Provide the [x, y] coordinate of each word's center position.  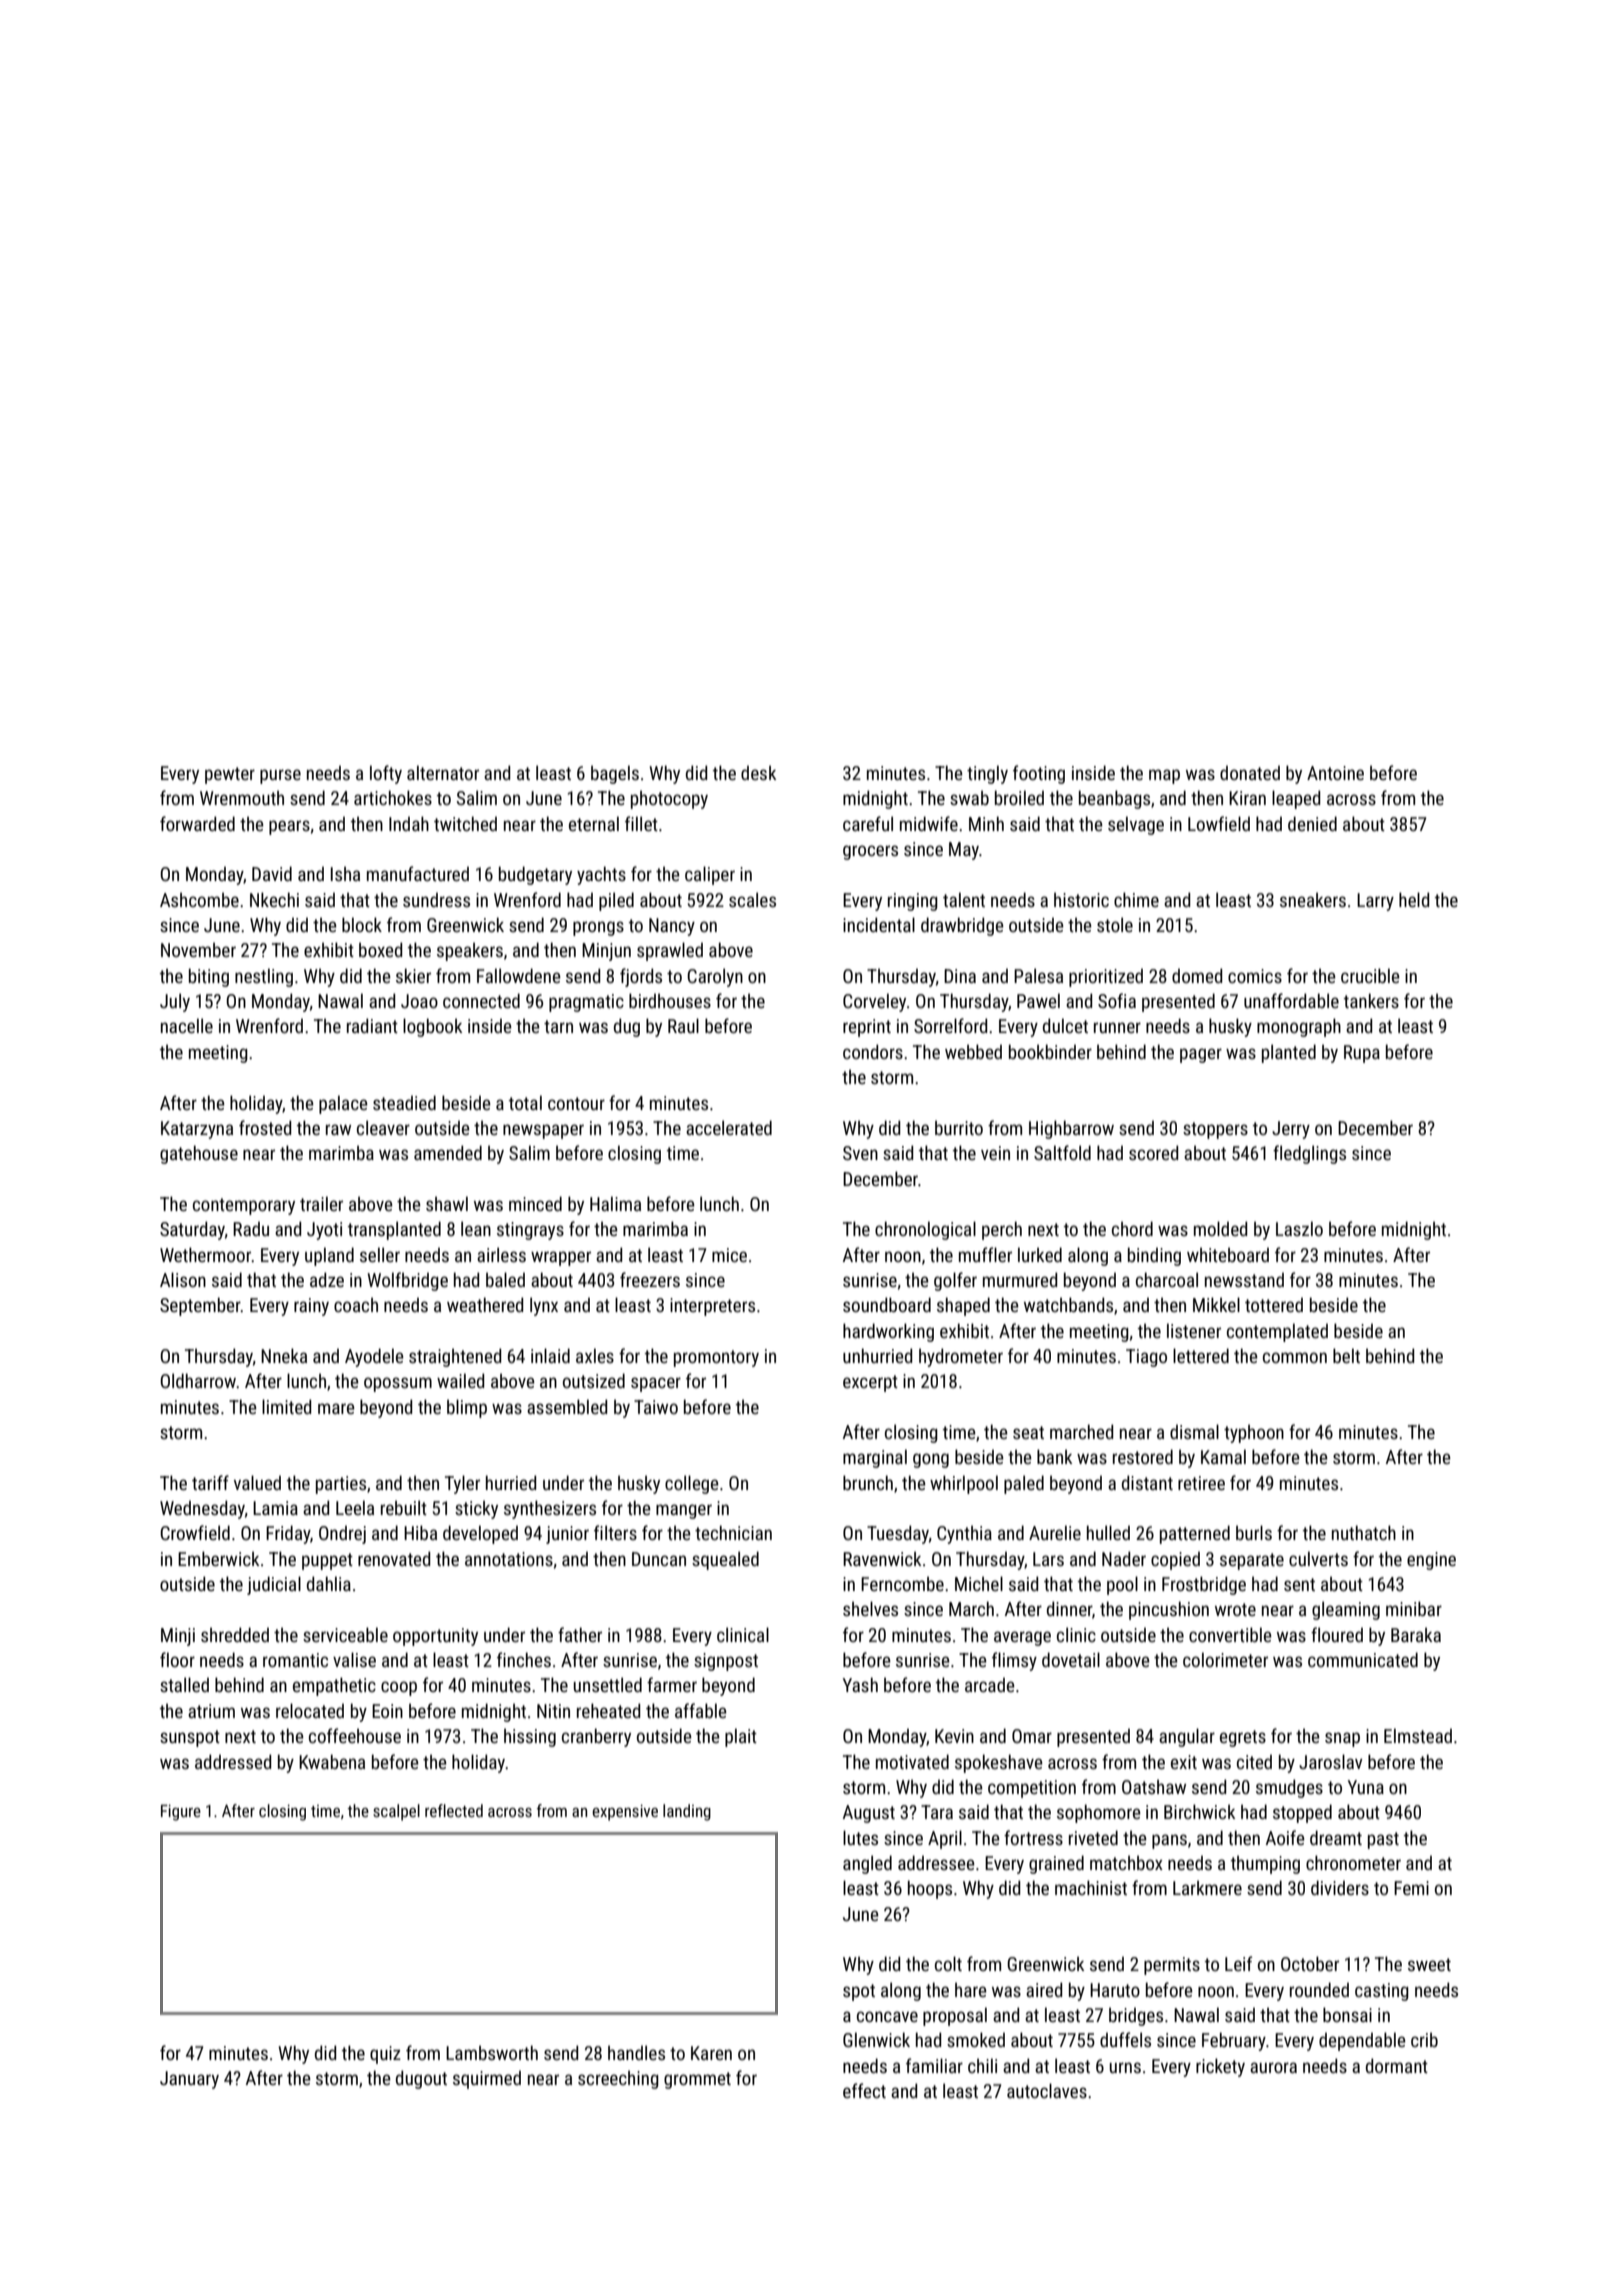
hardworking [888, 1332]
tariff [210, 1482]
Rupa [1362, 1054]
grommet [697, 2080]
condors [873, 1051]
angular [1187, 1737]
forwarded [197, 823]
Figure [181, 1812]
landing [687, 1812]
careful [868, 823]
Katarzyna [197, 1130]
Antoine [1335, 773]
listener [1194, 1330]
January [189, 2080]
